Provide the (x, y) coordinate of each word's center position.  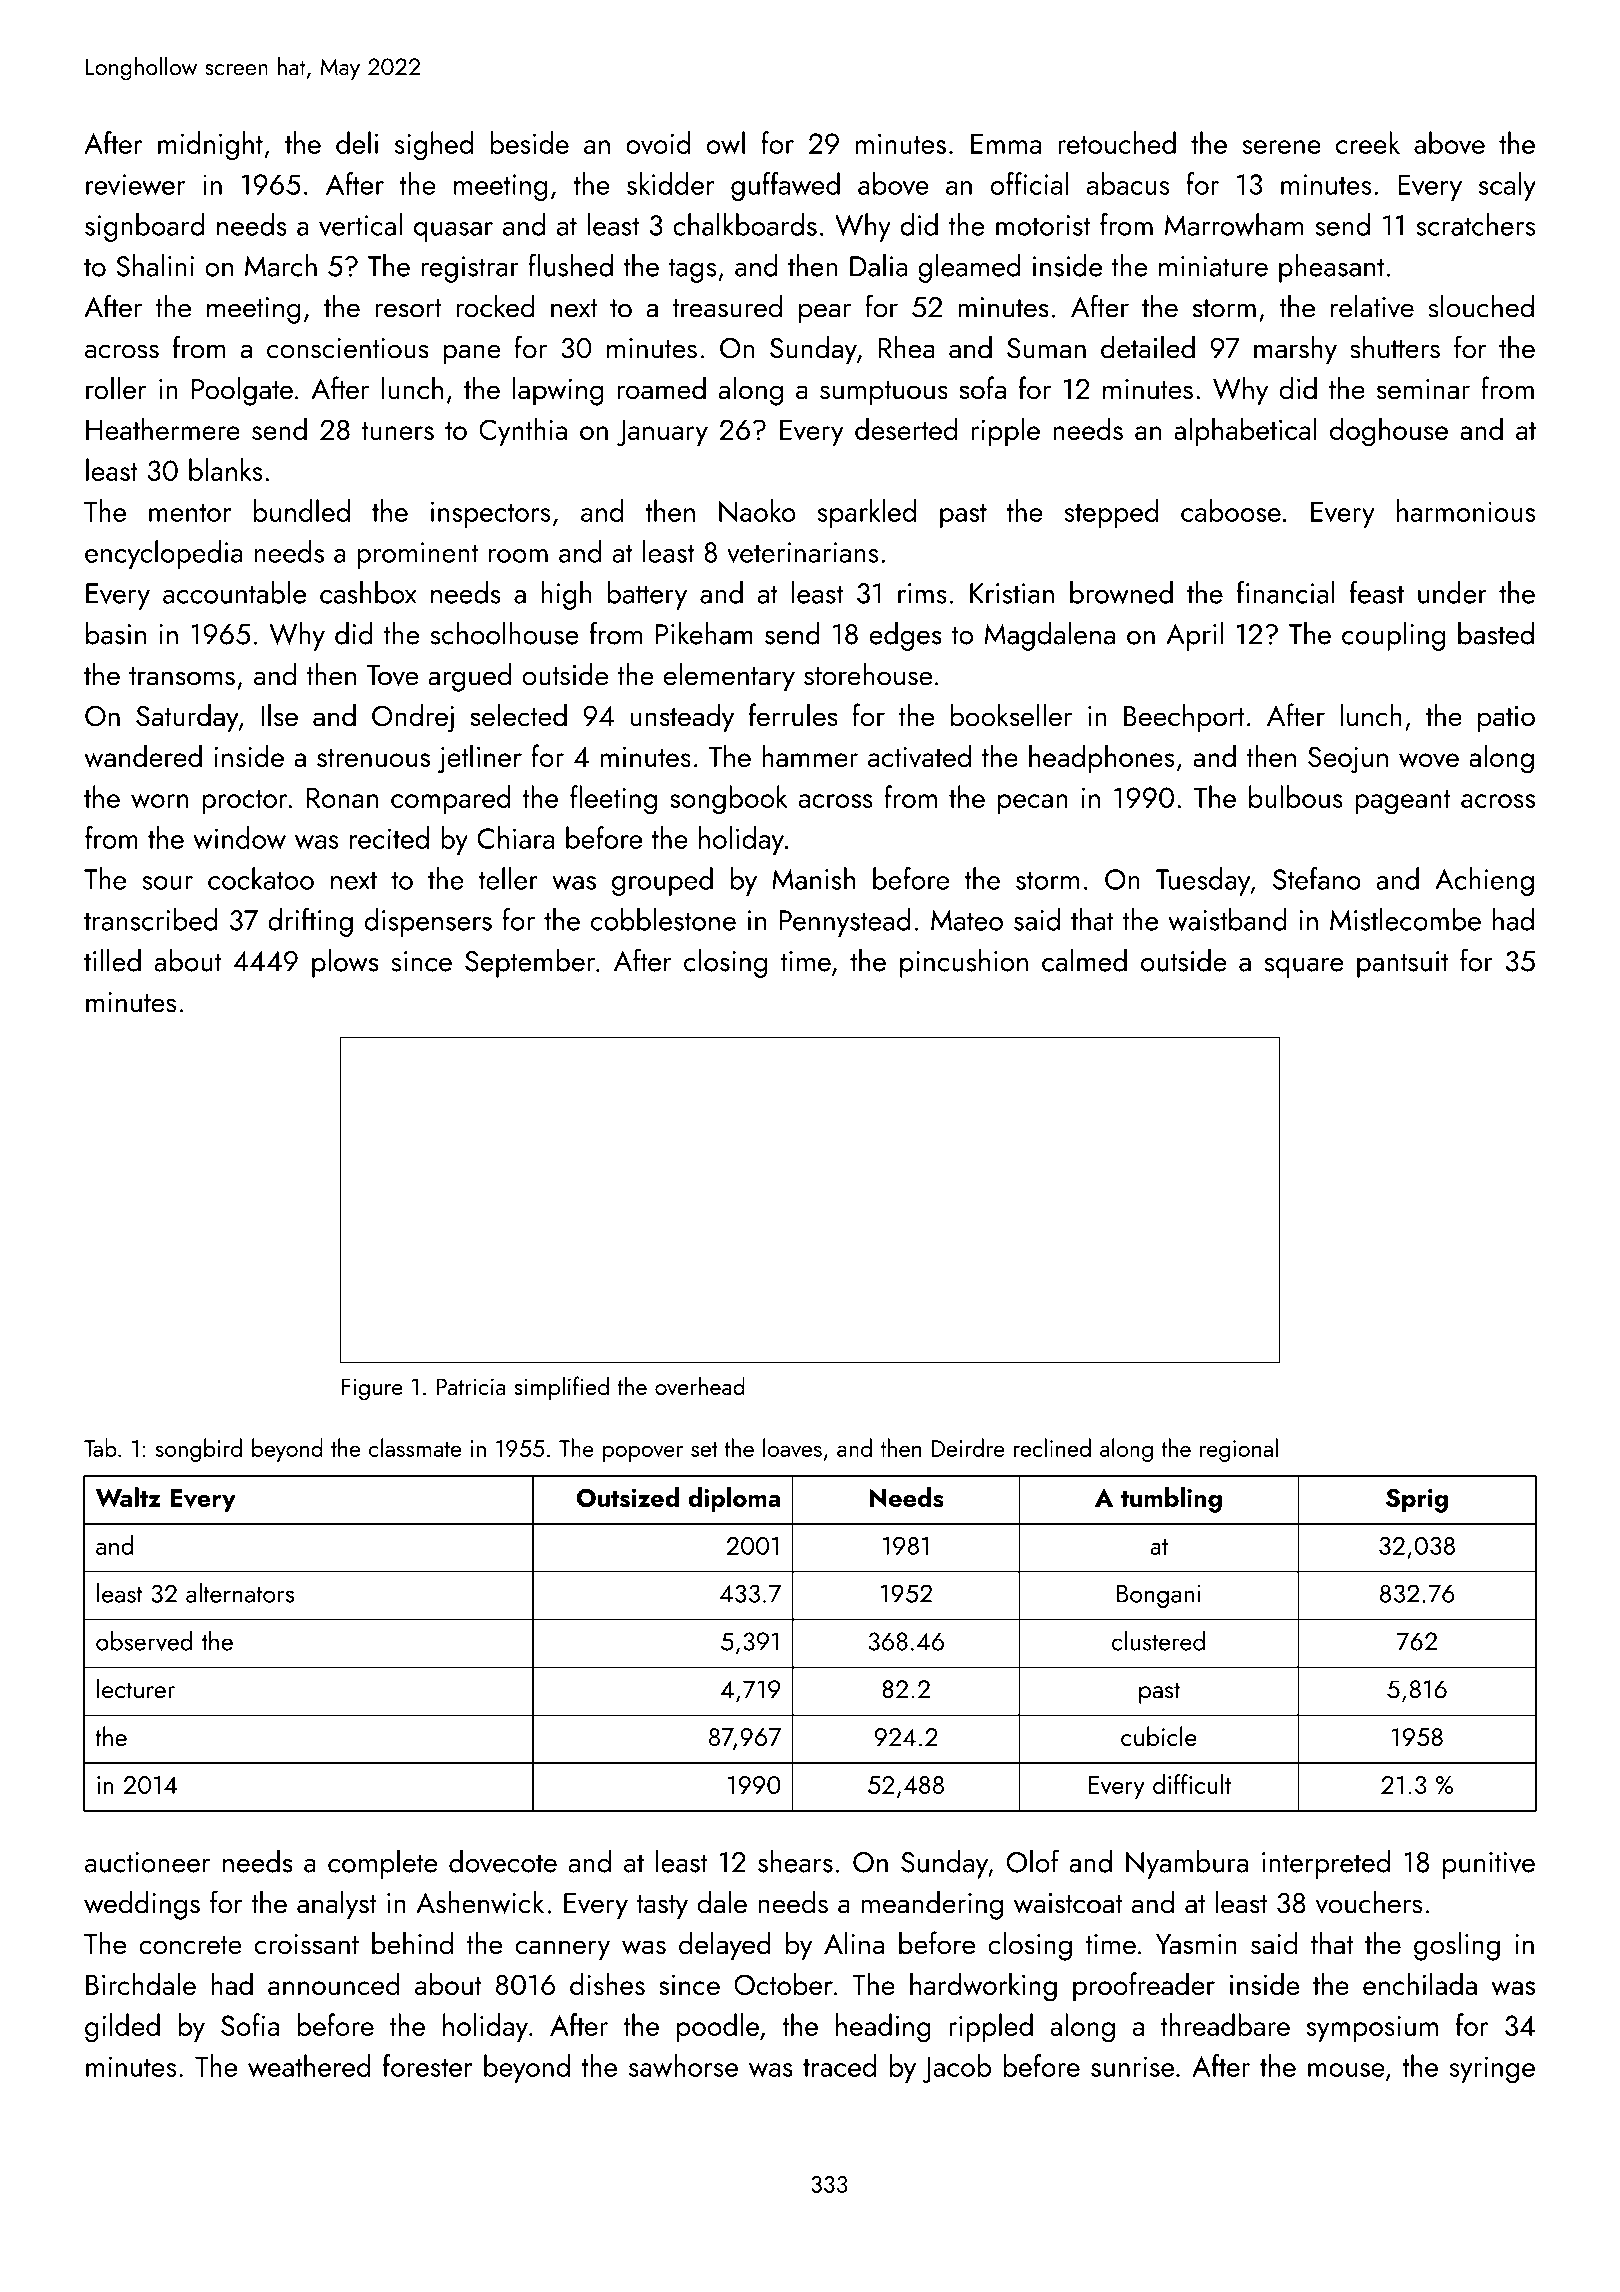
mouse (1346, 2070)
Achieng (1484, 881)
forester (428, 2065)
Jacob (957, 2068)
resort (409, 308)
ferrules (793, 715)
